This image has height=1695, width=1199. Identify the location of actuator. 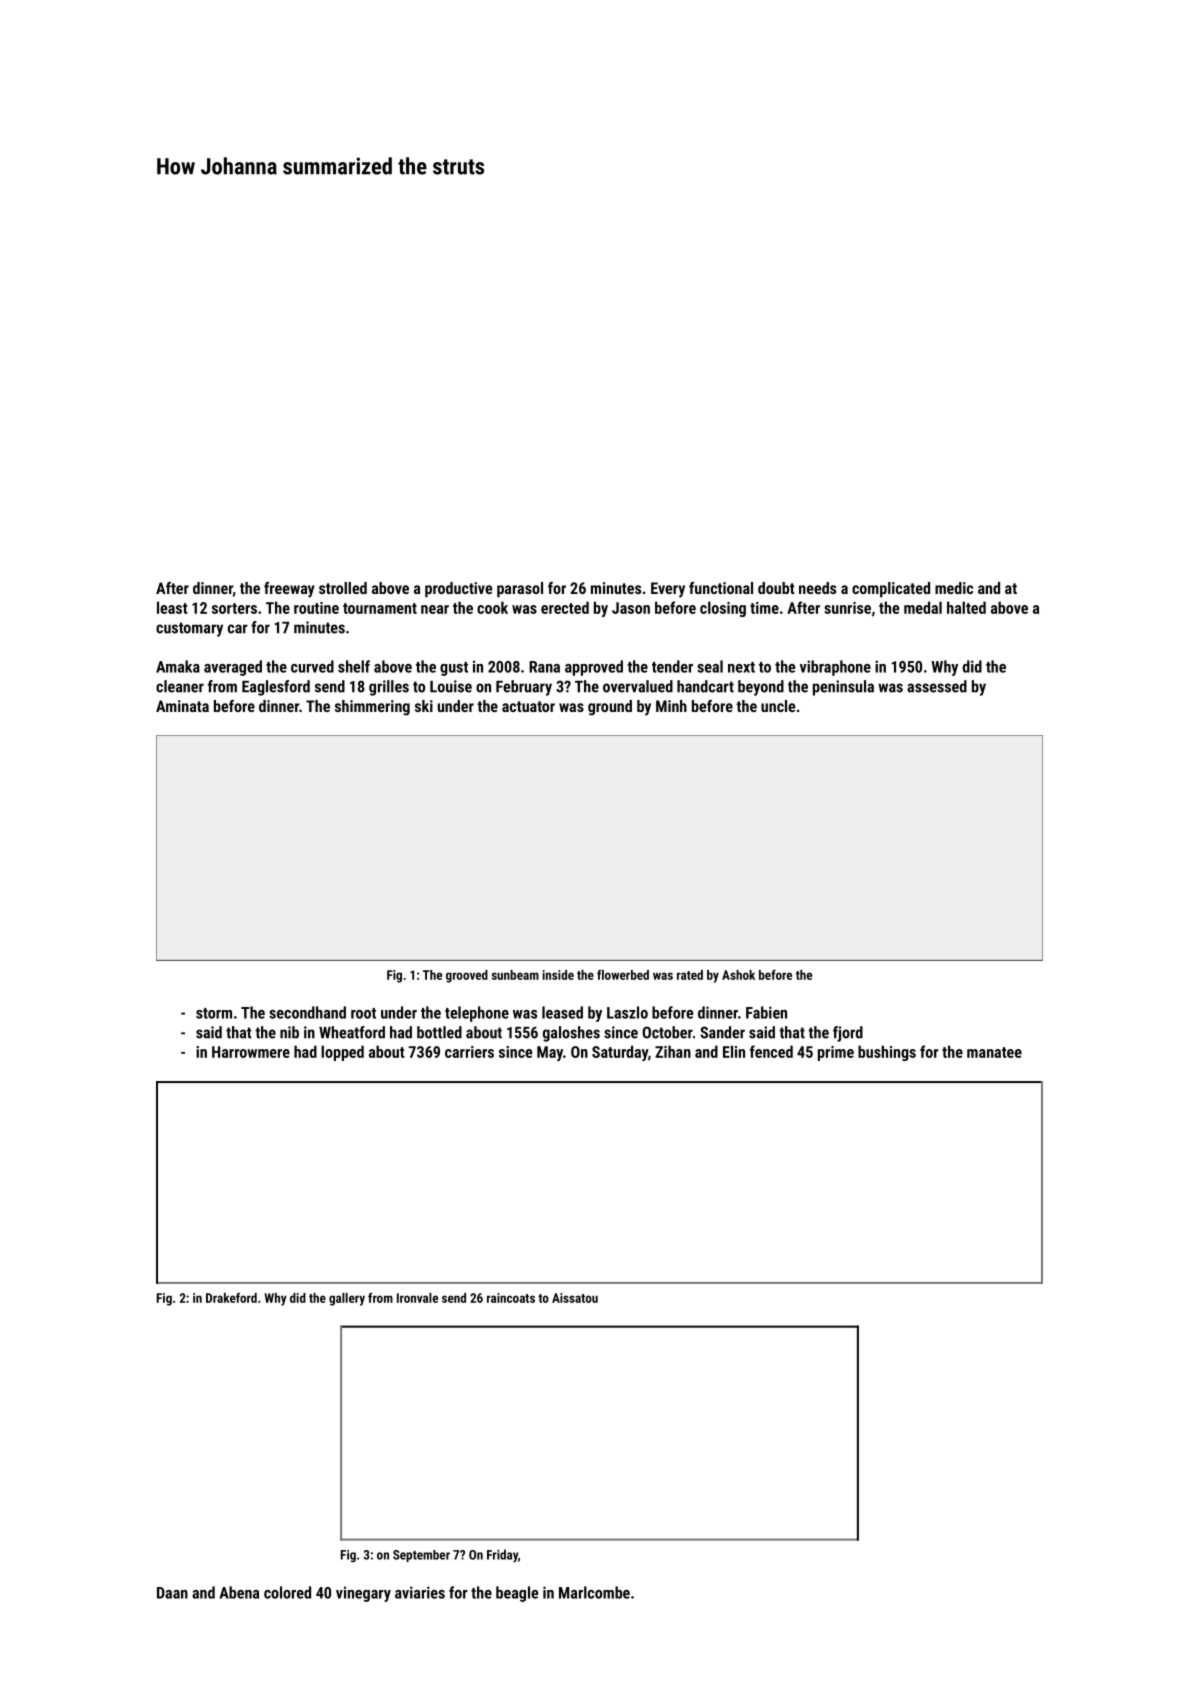
(528, 706).
